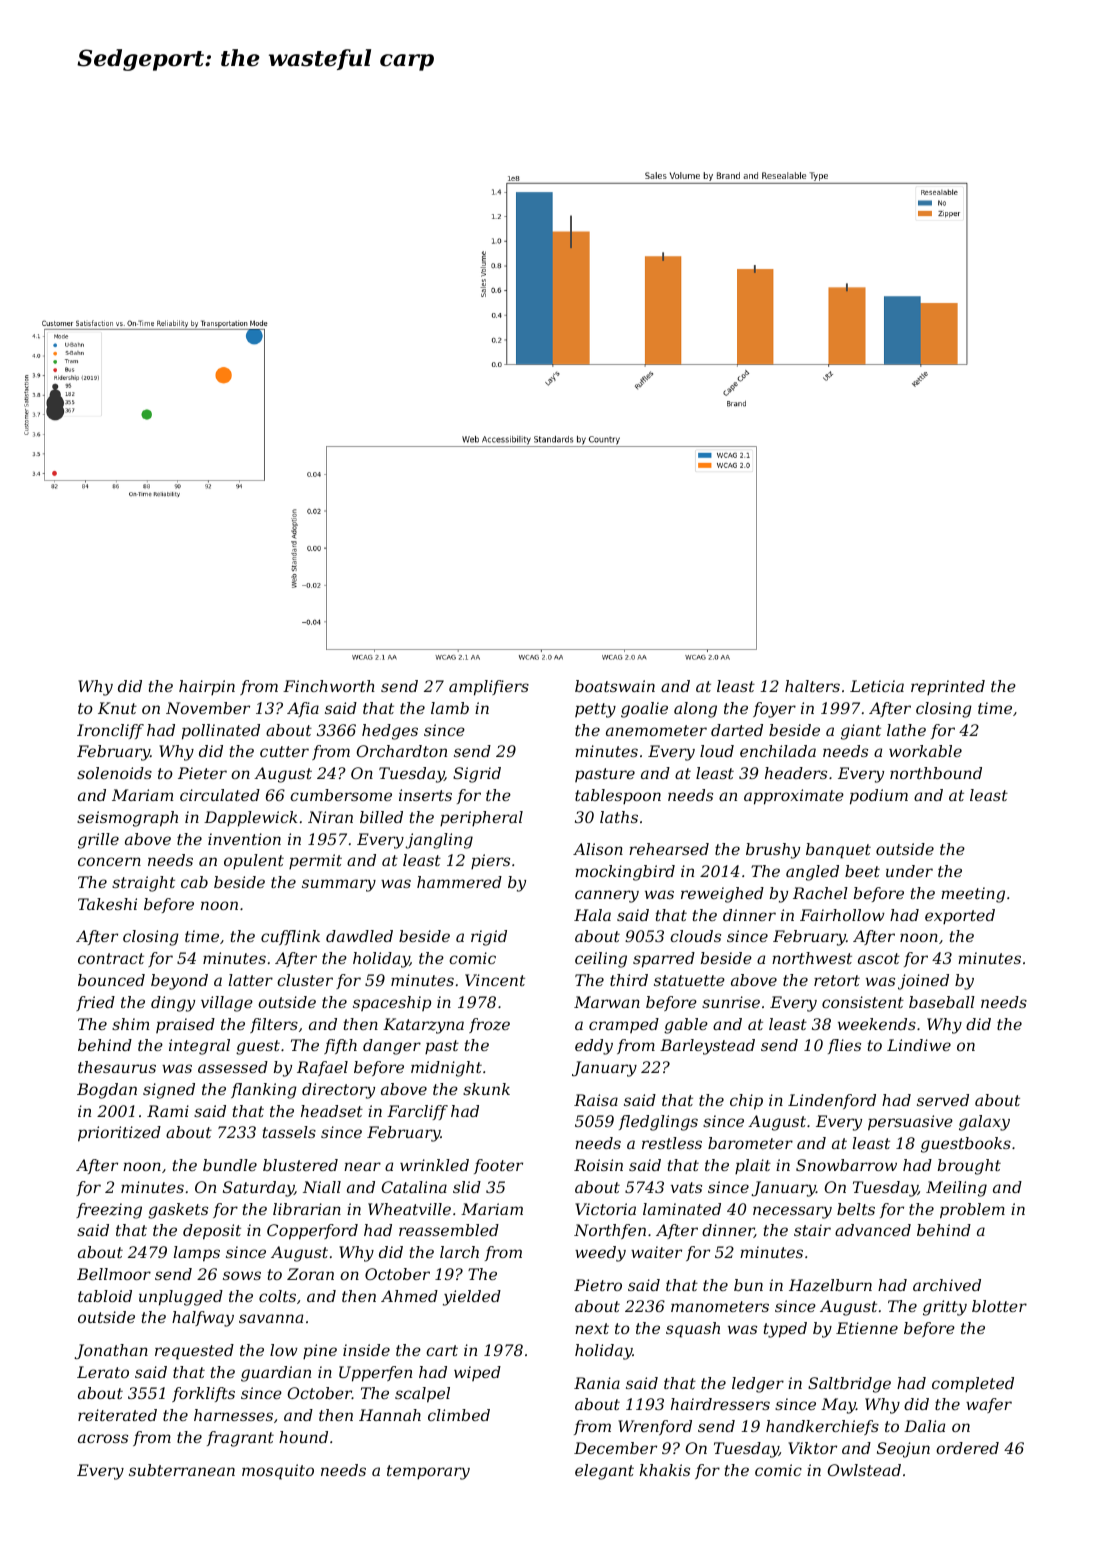 The image size is (1105, 1562). I want to click on prioritized, so click(119, 1134).
